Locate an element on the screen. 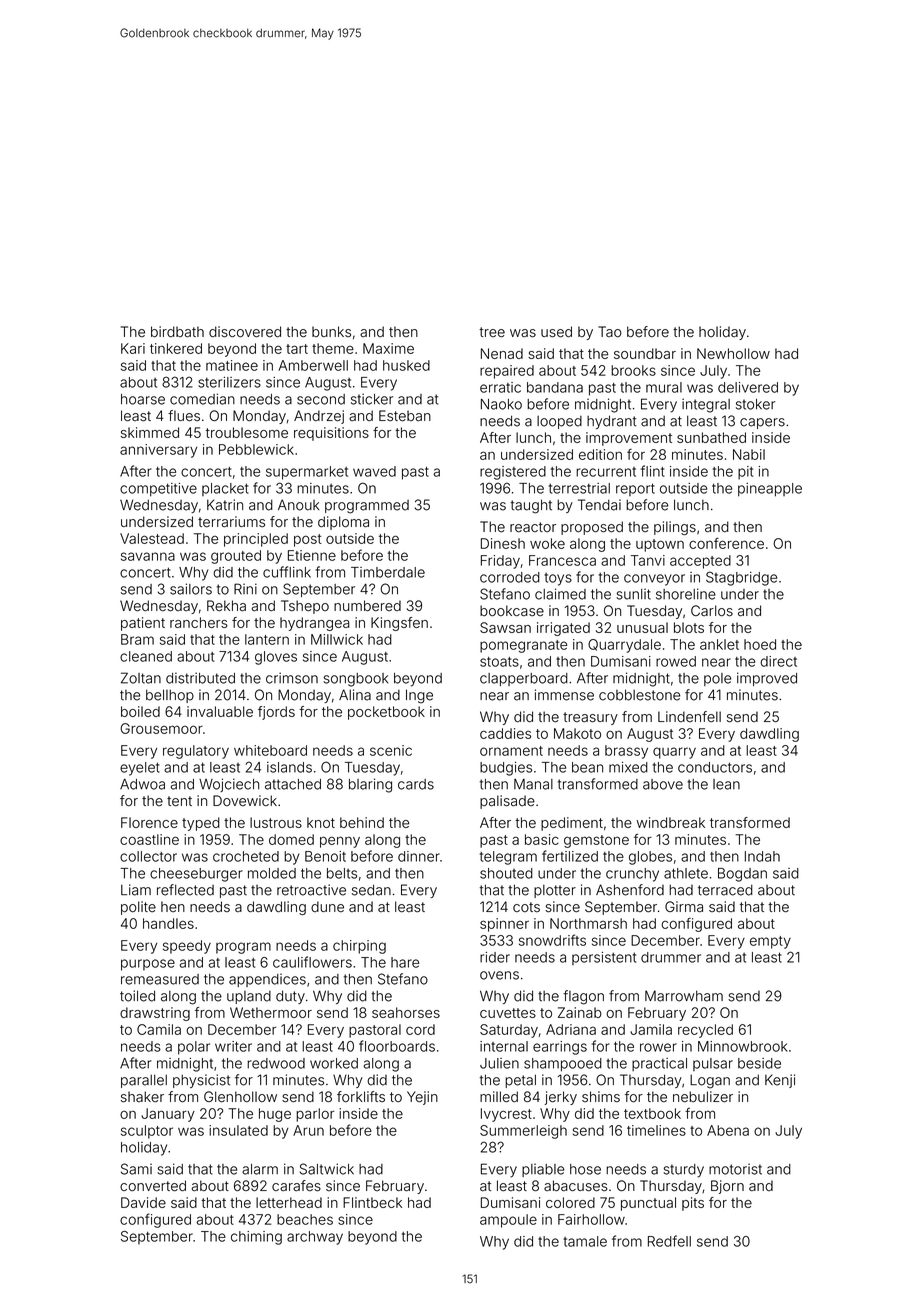  timelines is located at coordinates (656, 1130).
